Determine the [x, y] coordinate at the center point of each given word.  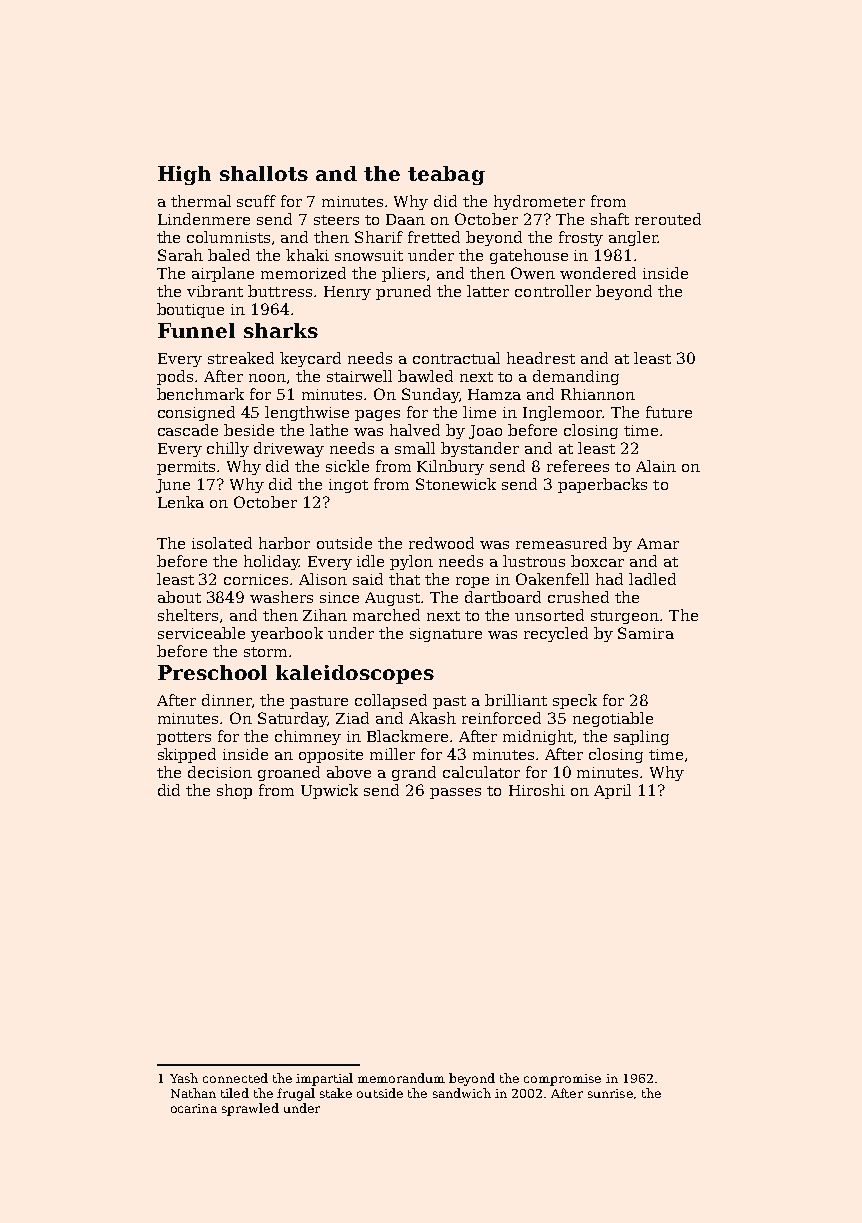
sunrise [610, 1093]
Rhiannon [598, 394]
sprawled [250, 1109]
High [184, 175]
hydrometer [539, 202]
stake [336, 1093]
